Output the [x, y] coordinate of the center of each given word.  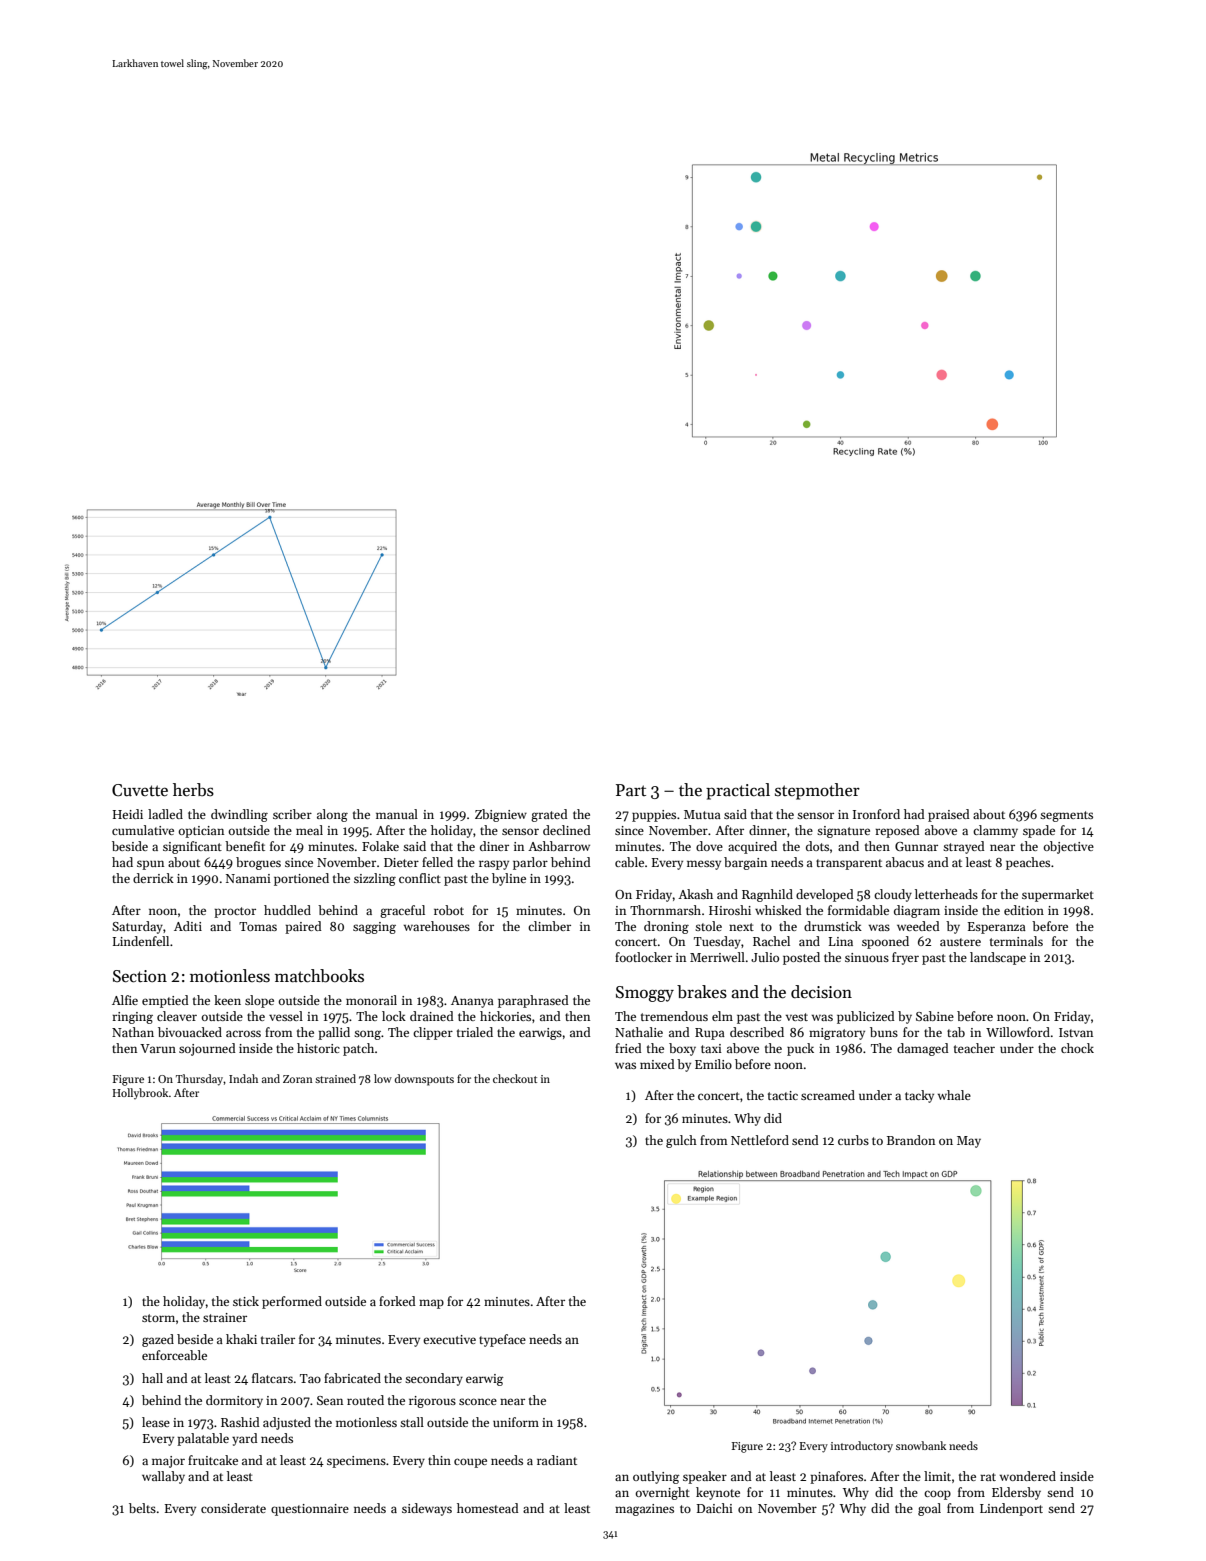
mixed [657, 1064]
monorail [371, 1000]
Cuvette [140, 790]
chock [1077, 1048]
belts [142, 1508]
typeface [502, 1340]
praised [949, 815]
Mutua [702, 814]
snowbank [921, 1445]
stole [708, 926]
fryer [905, 958]
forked [397, 1301]
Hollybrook [140, 1093]
